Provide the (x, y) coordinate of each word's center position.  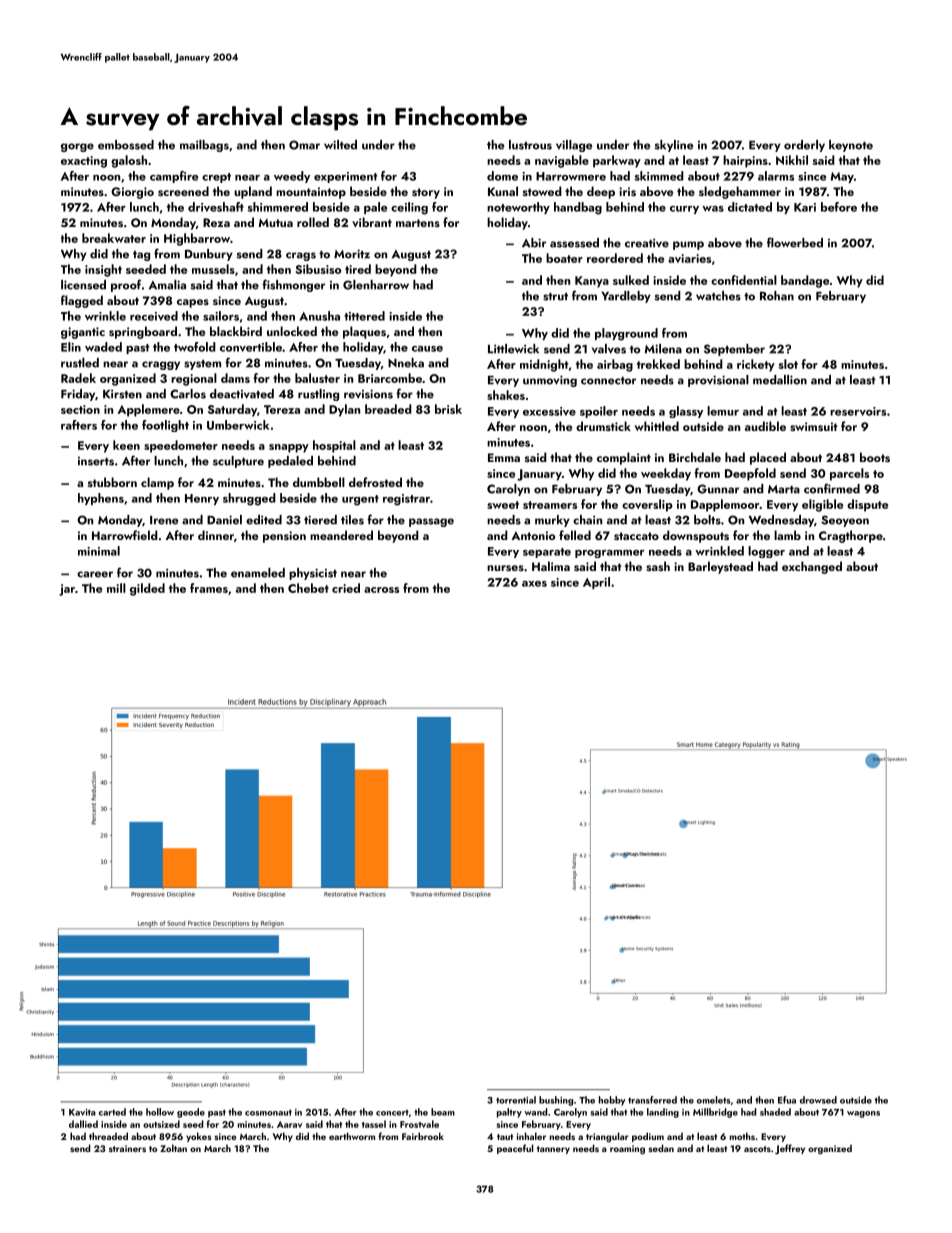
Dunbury (209, 255)
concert (392, 1113)
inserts (96, 461)
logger (766, 552)
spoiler (599, 412)
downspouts (696, 536)
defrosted (375, 482)
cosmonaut (268, 1112)
